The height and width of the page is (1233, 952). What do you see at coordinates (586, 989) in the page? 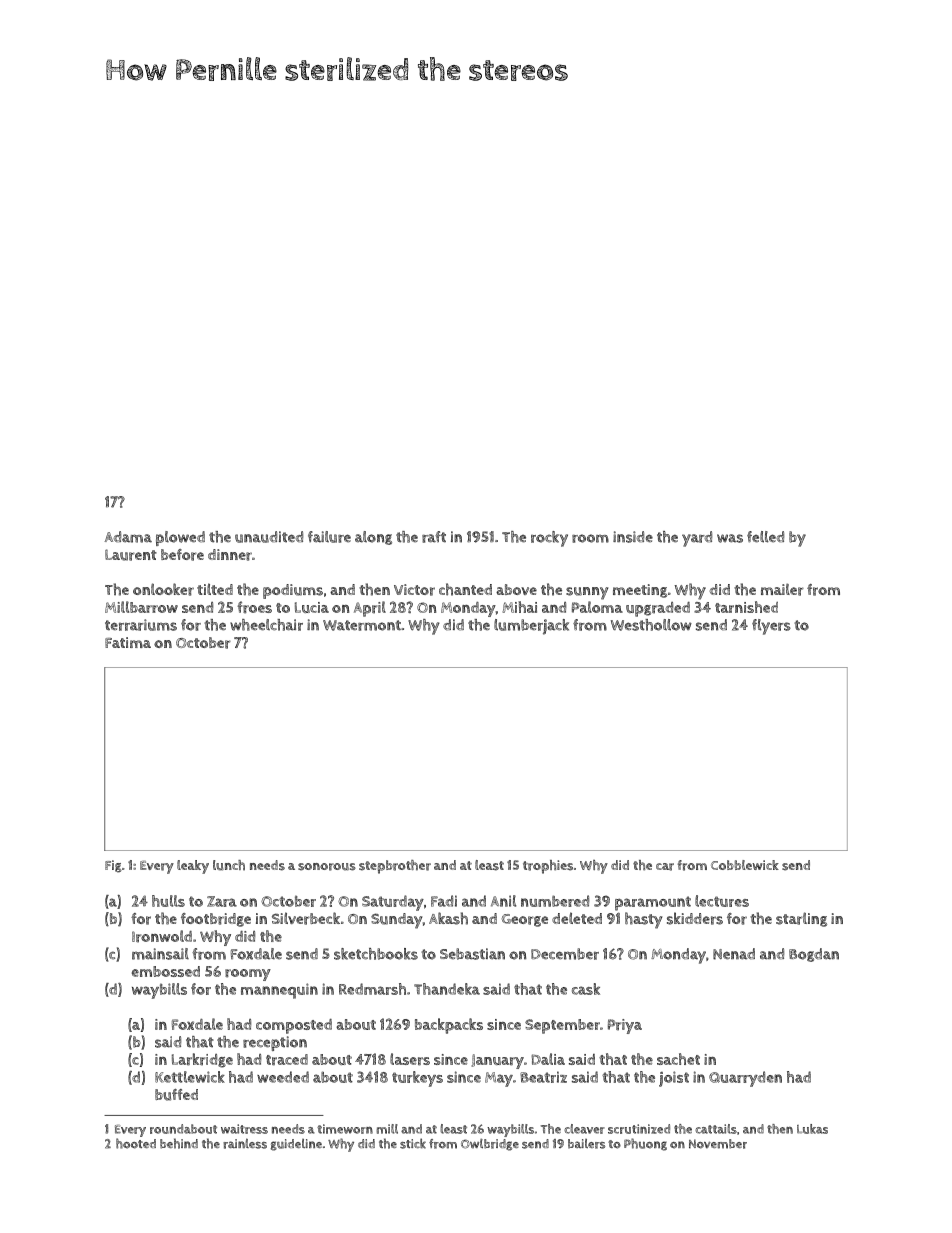
I see `cask` at bounding box center [586, 989].
